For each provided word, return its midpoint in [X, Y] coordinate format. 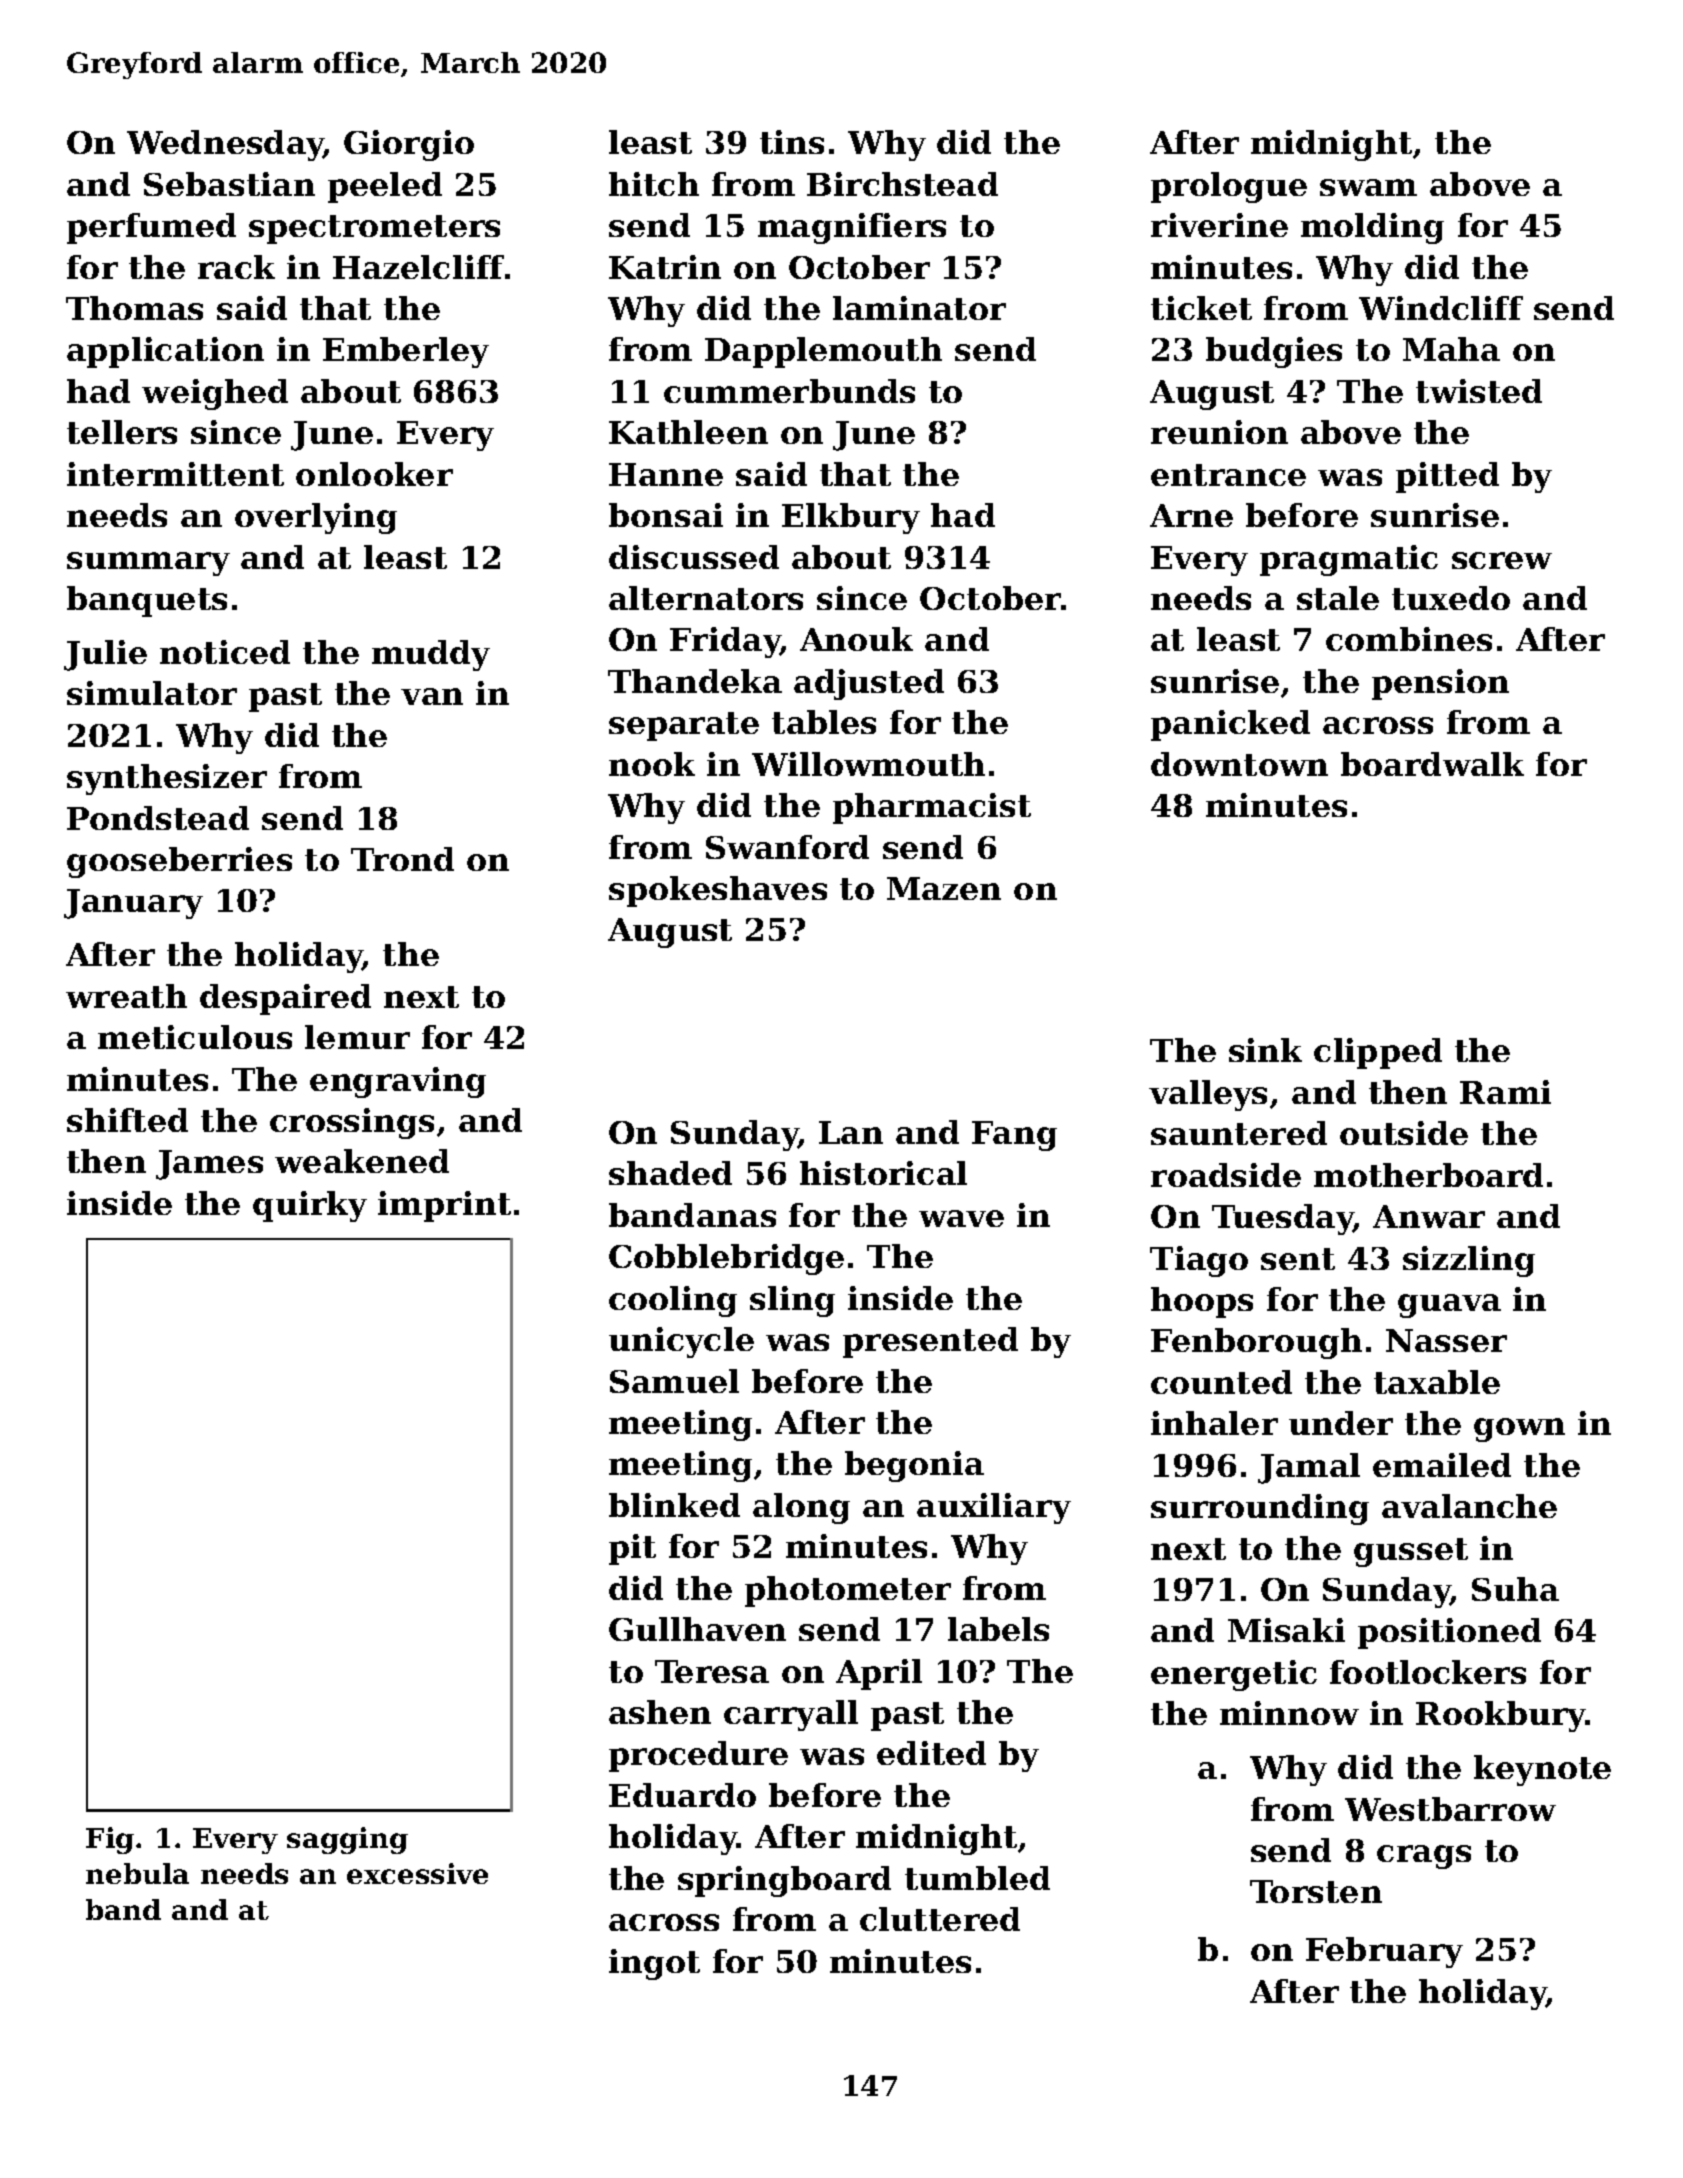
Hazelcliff [418, 267]
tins [792, 142]
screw [1502, 560]
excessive [417, 1873]
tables [824, 722]
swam [1368, 187]
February [1384, 1952]
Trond [402, 859]
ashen [660, 1712]
